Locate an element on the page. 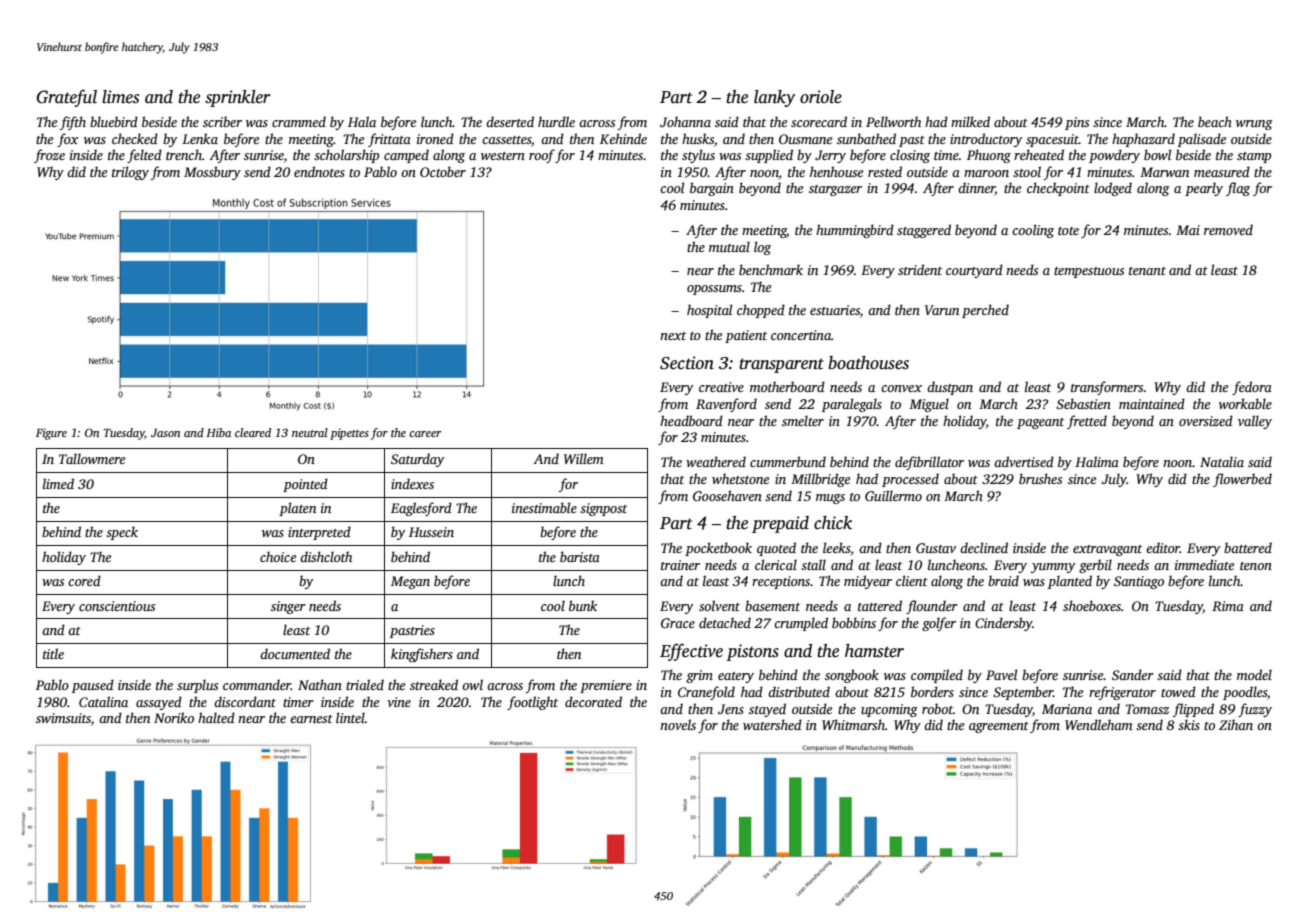 The width and height of the image is (1308, 924). deserted is located at coordinates (510, 121).
